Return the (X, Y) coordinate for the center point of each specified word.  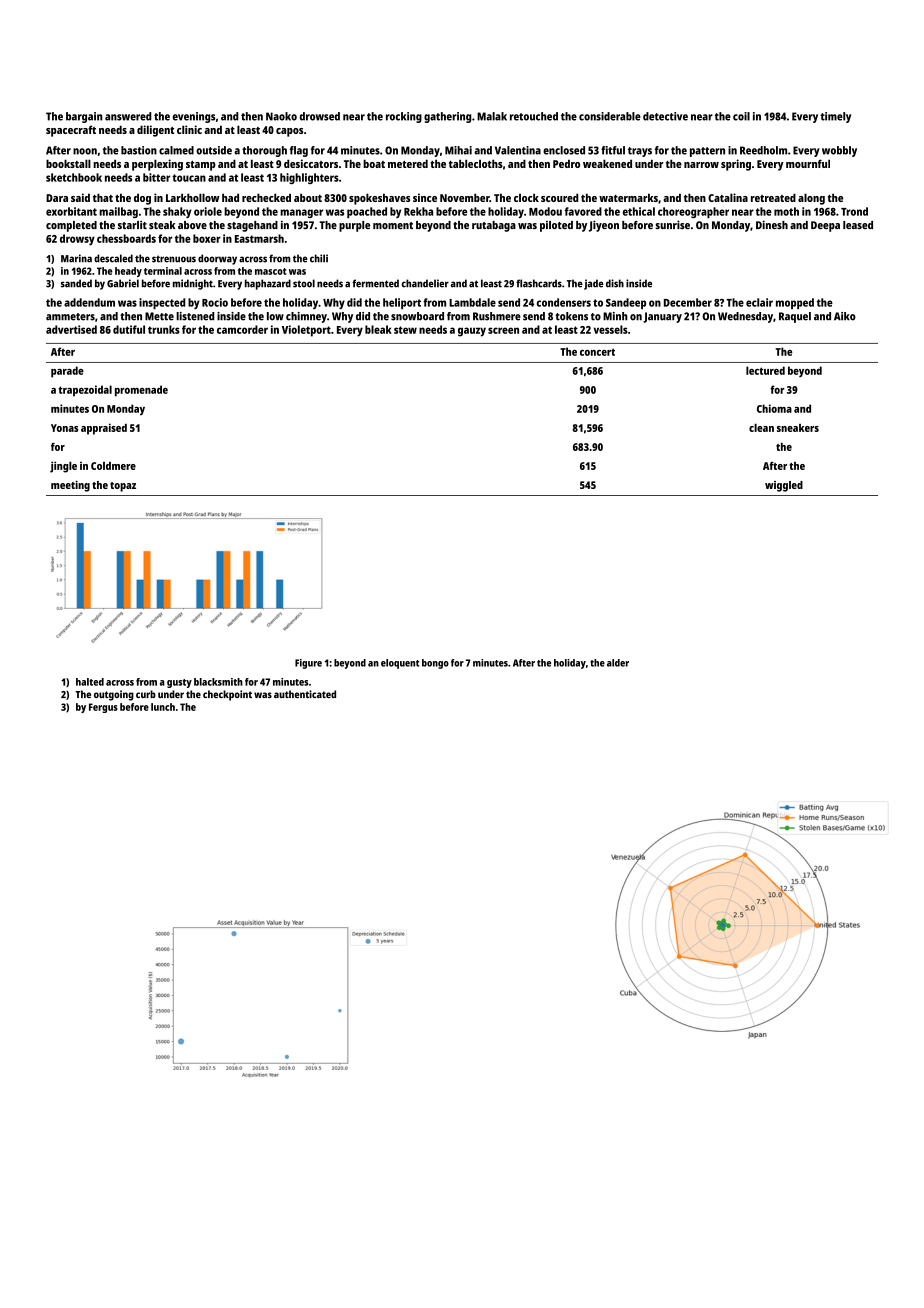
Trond (854, 211)
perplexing (157, 165)
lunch (163, 707)
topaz (123, 487)
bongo (435, 664)
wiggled (784, 486)
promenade (141, 391)
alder (618, 663)
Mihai (458, 150)
